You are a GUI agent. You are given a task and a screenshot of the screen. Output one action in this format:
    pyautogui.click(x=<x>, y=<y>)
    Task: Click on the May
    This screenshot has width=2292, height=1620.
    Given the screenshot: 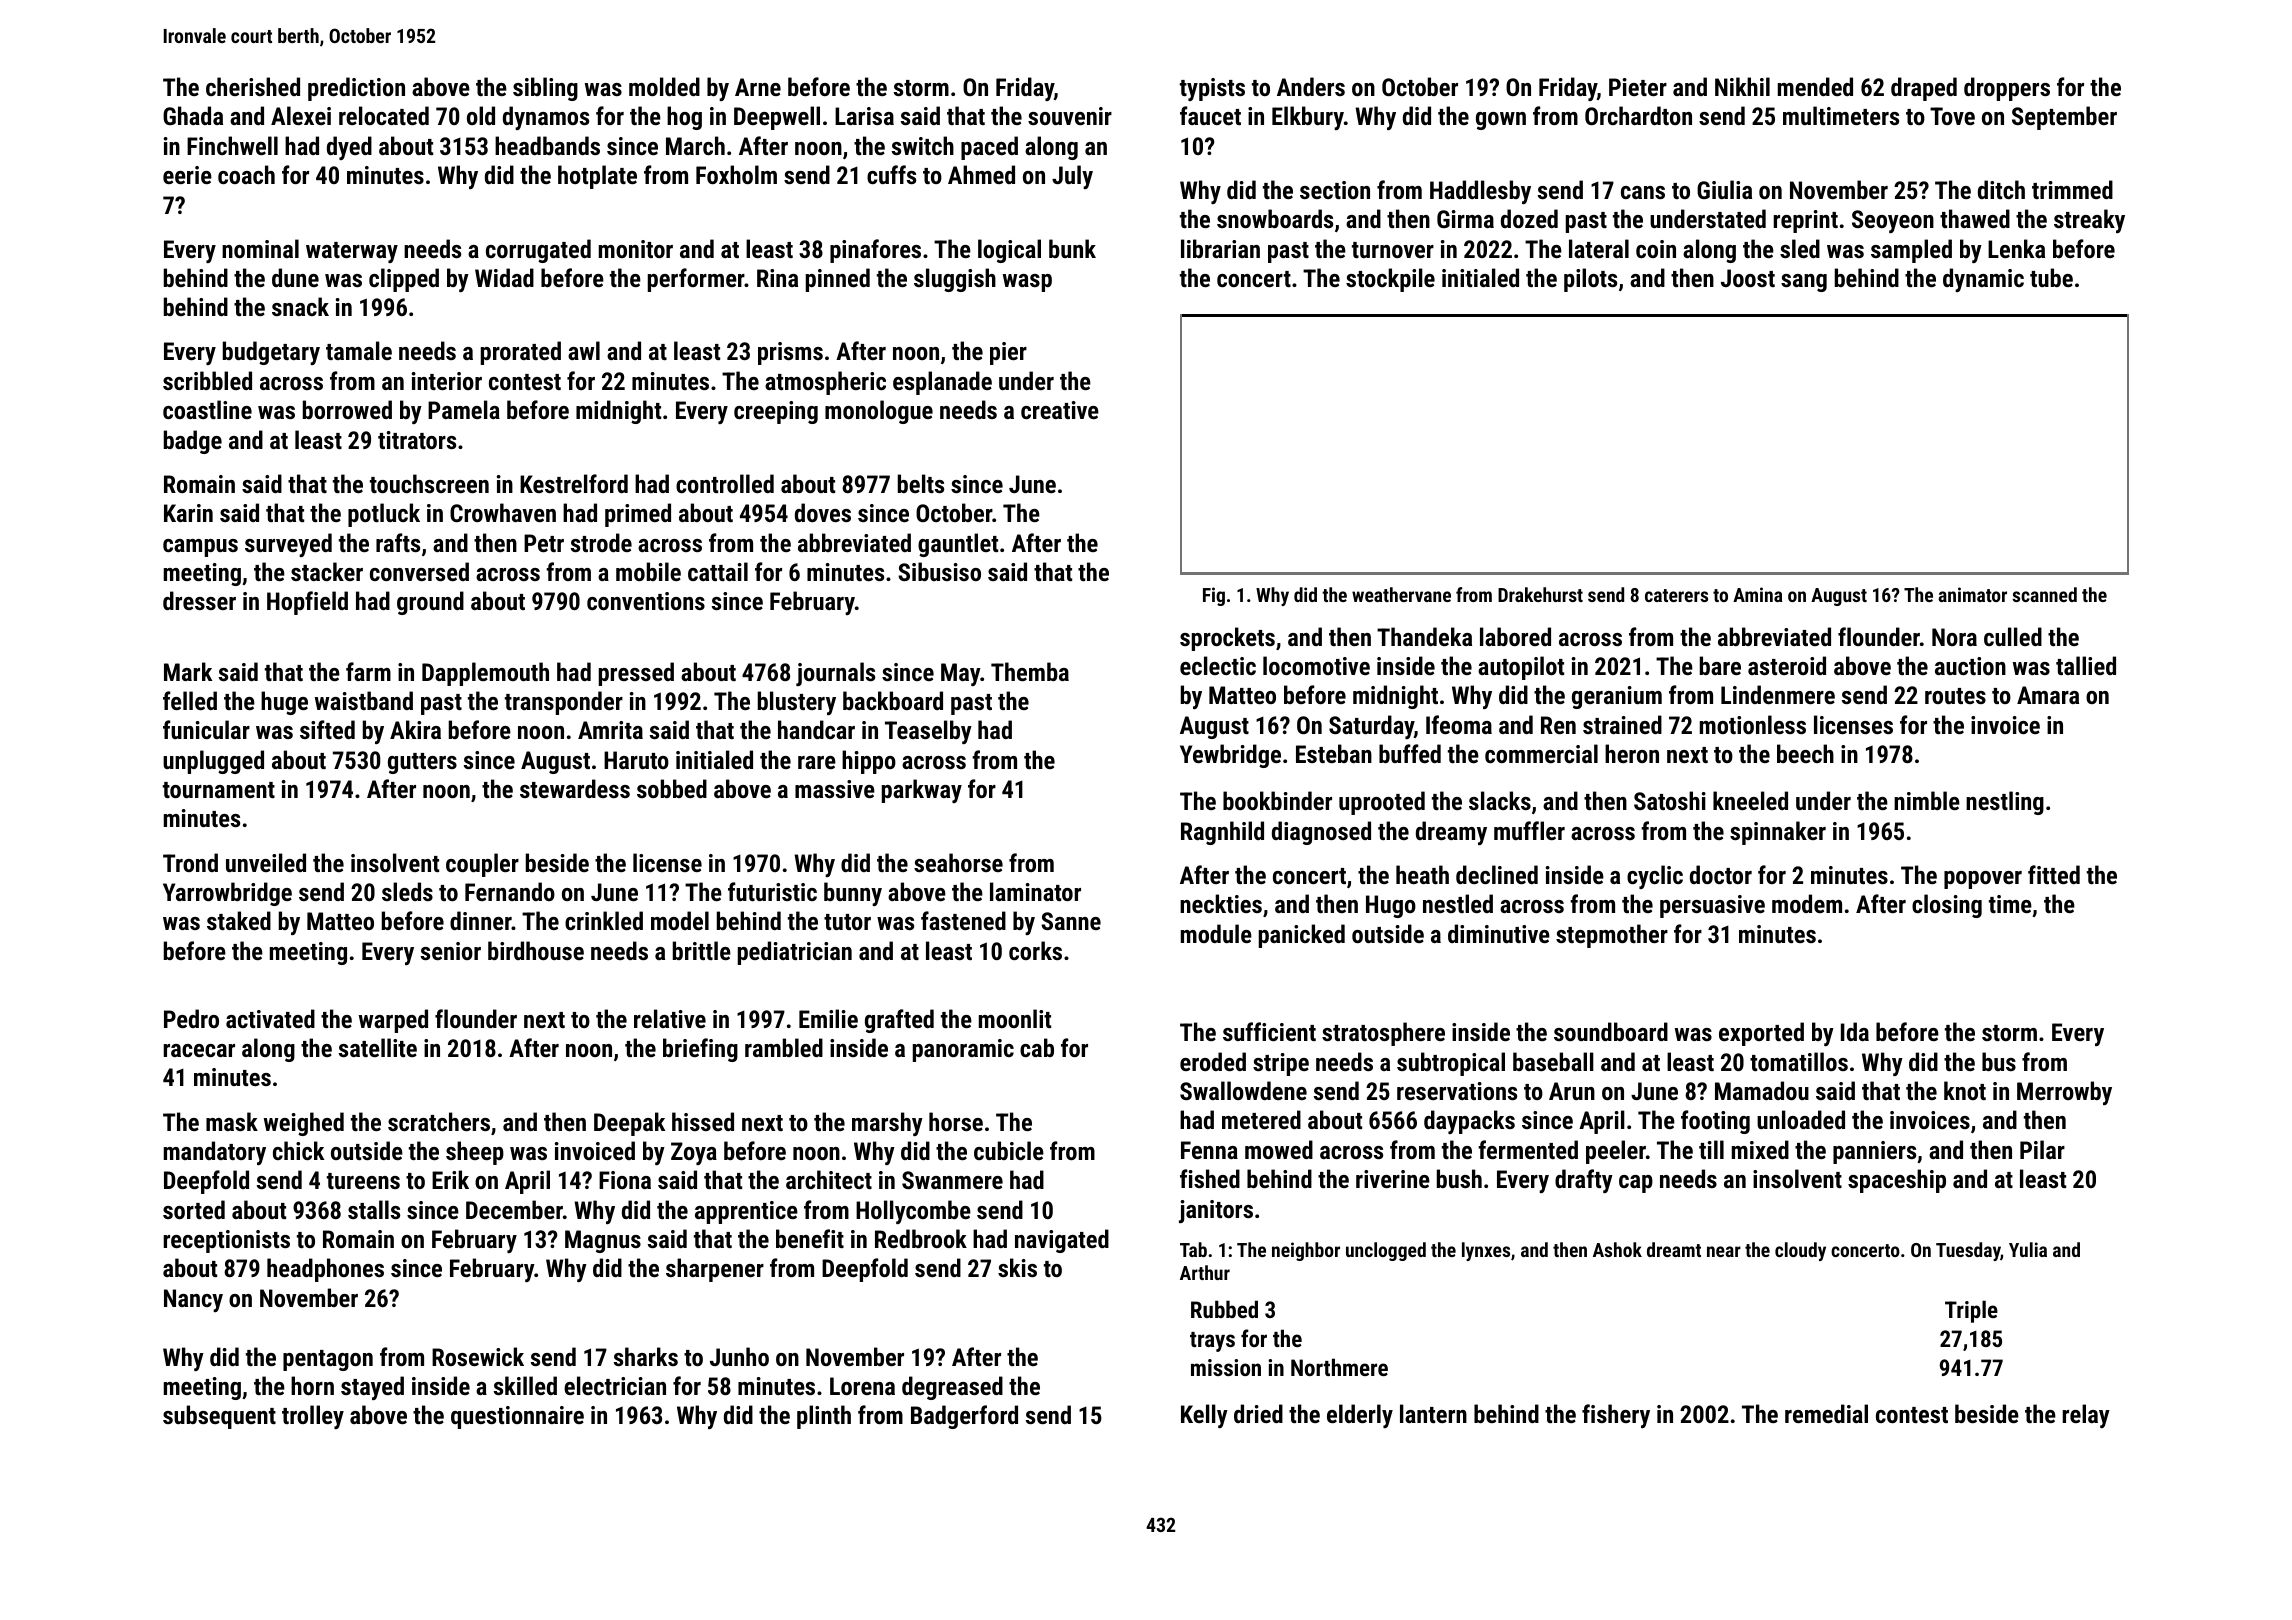 What is the action you would take?
    pyautogui.click(x=960, y=674)
